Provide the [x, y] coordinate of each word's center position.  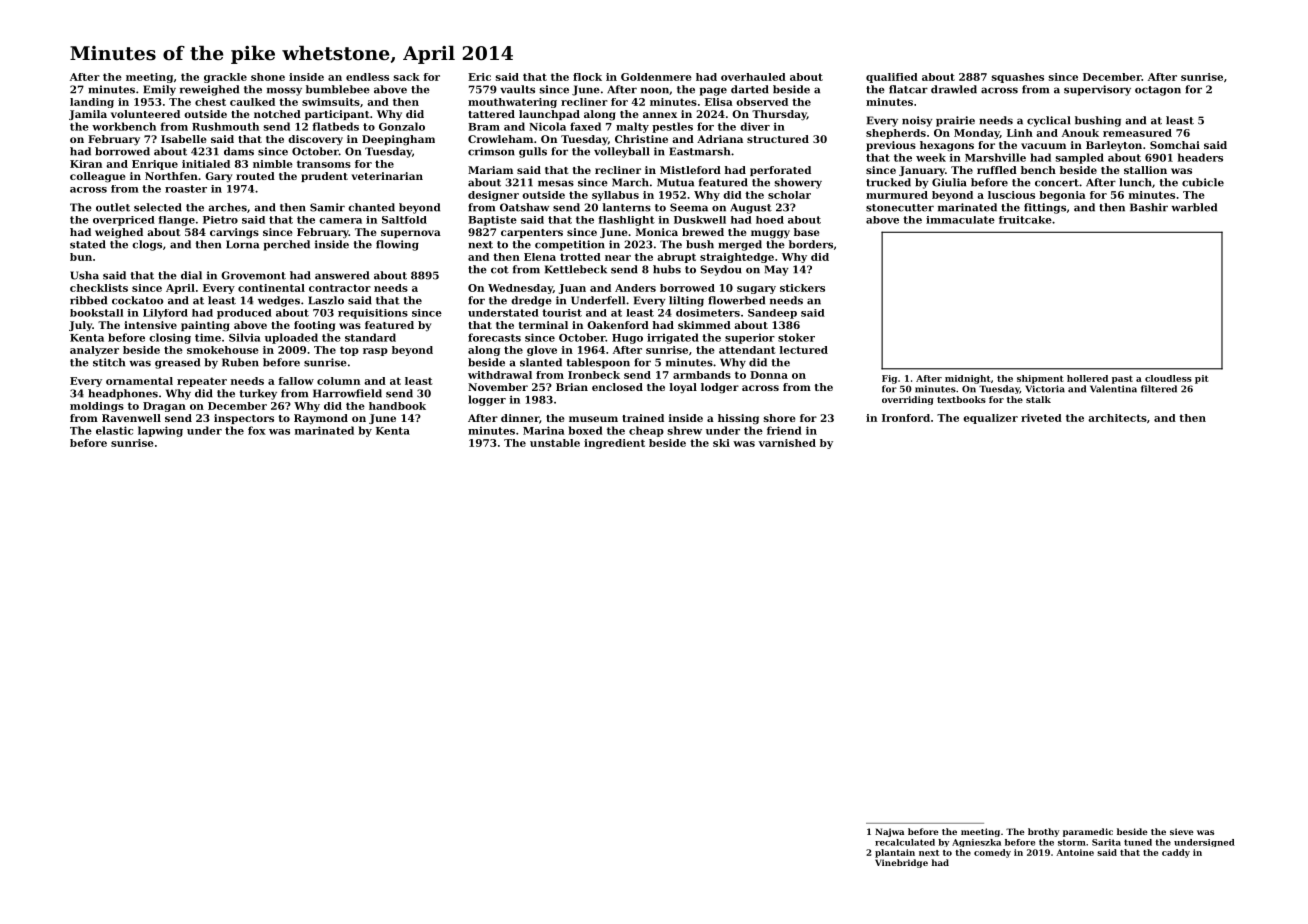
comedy [992, 853]
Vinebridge [901, 863]
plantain [895, 853]
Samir [327, 207]
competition [570, 245]
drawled [954, 89]
